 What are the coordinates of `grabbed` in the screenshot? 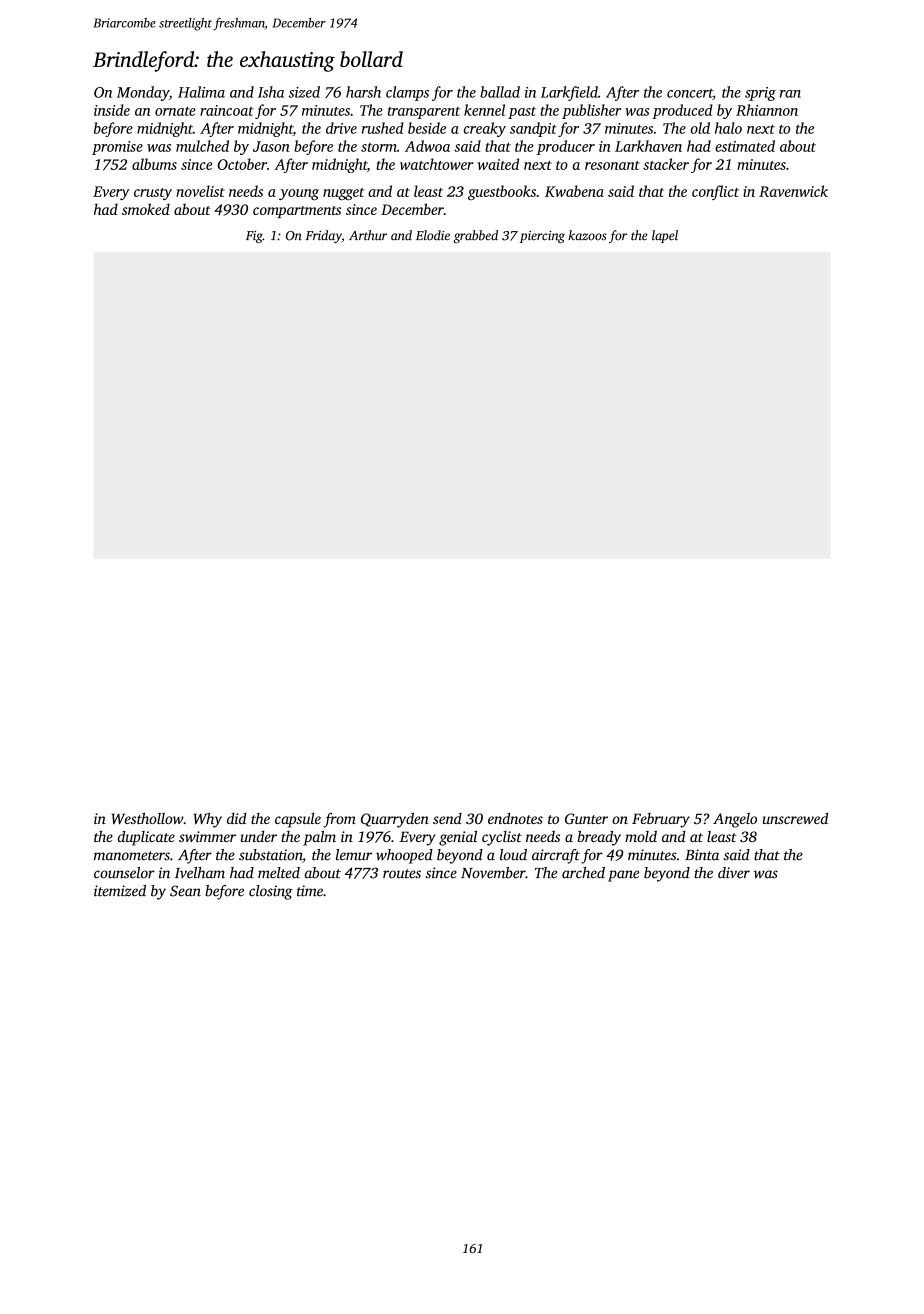 It's located at (476, 236).
